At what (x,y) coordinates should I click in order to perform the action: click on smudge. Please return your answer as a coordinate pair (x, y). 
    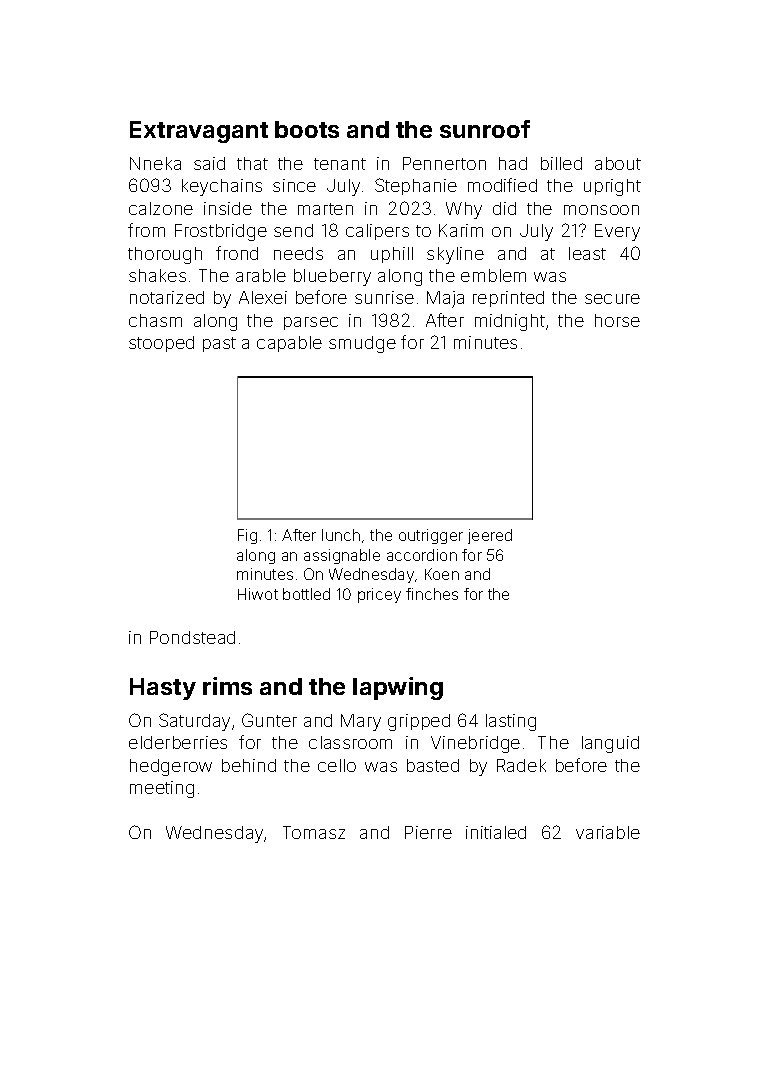
    Looking at the image, I should click on (362, 344).
